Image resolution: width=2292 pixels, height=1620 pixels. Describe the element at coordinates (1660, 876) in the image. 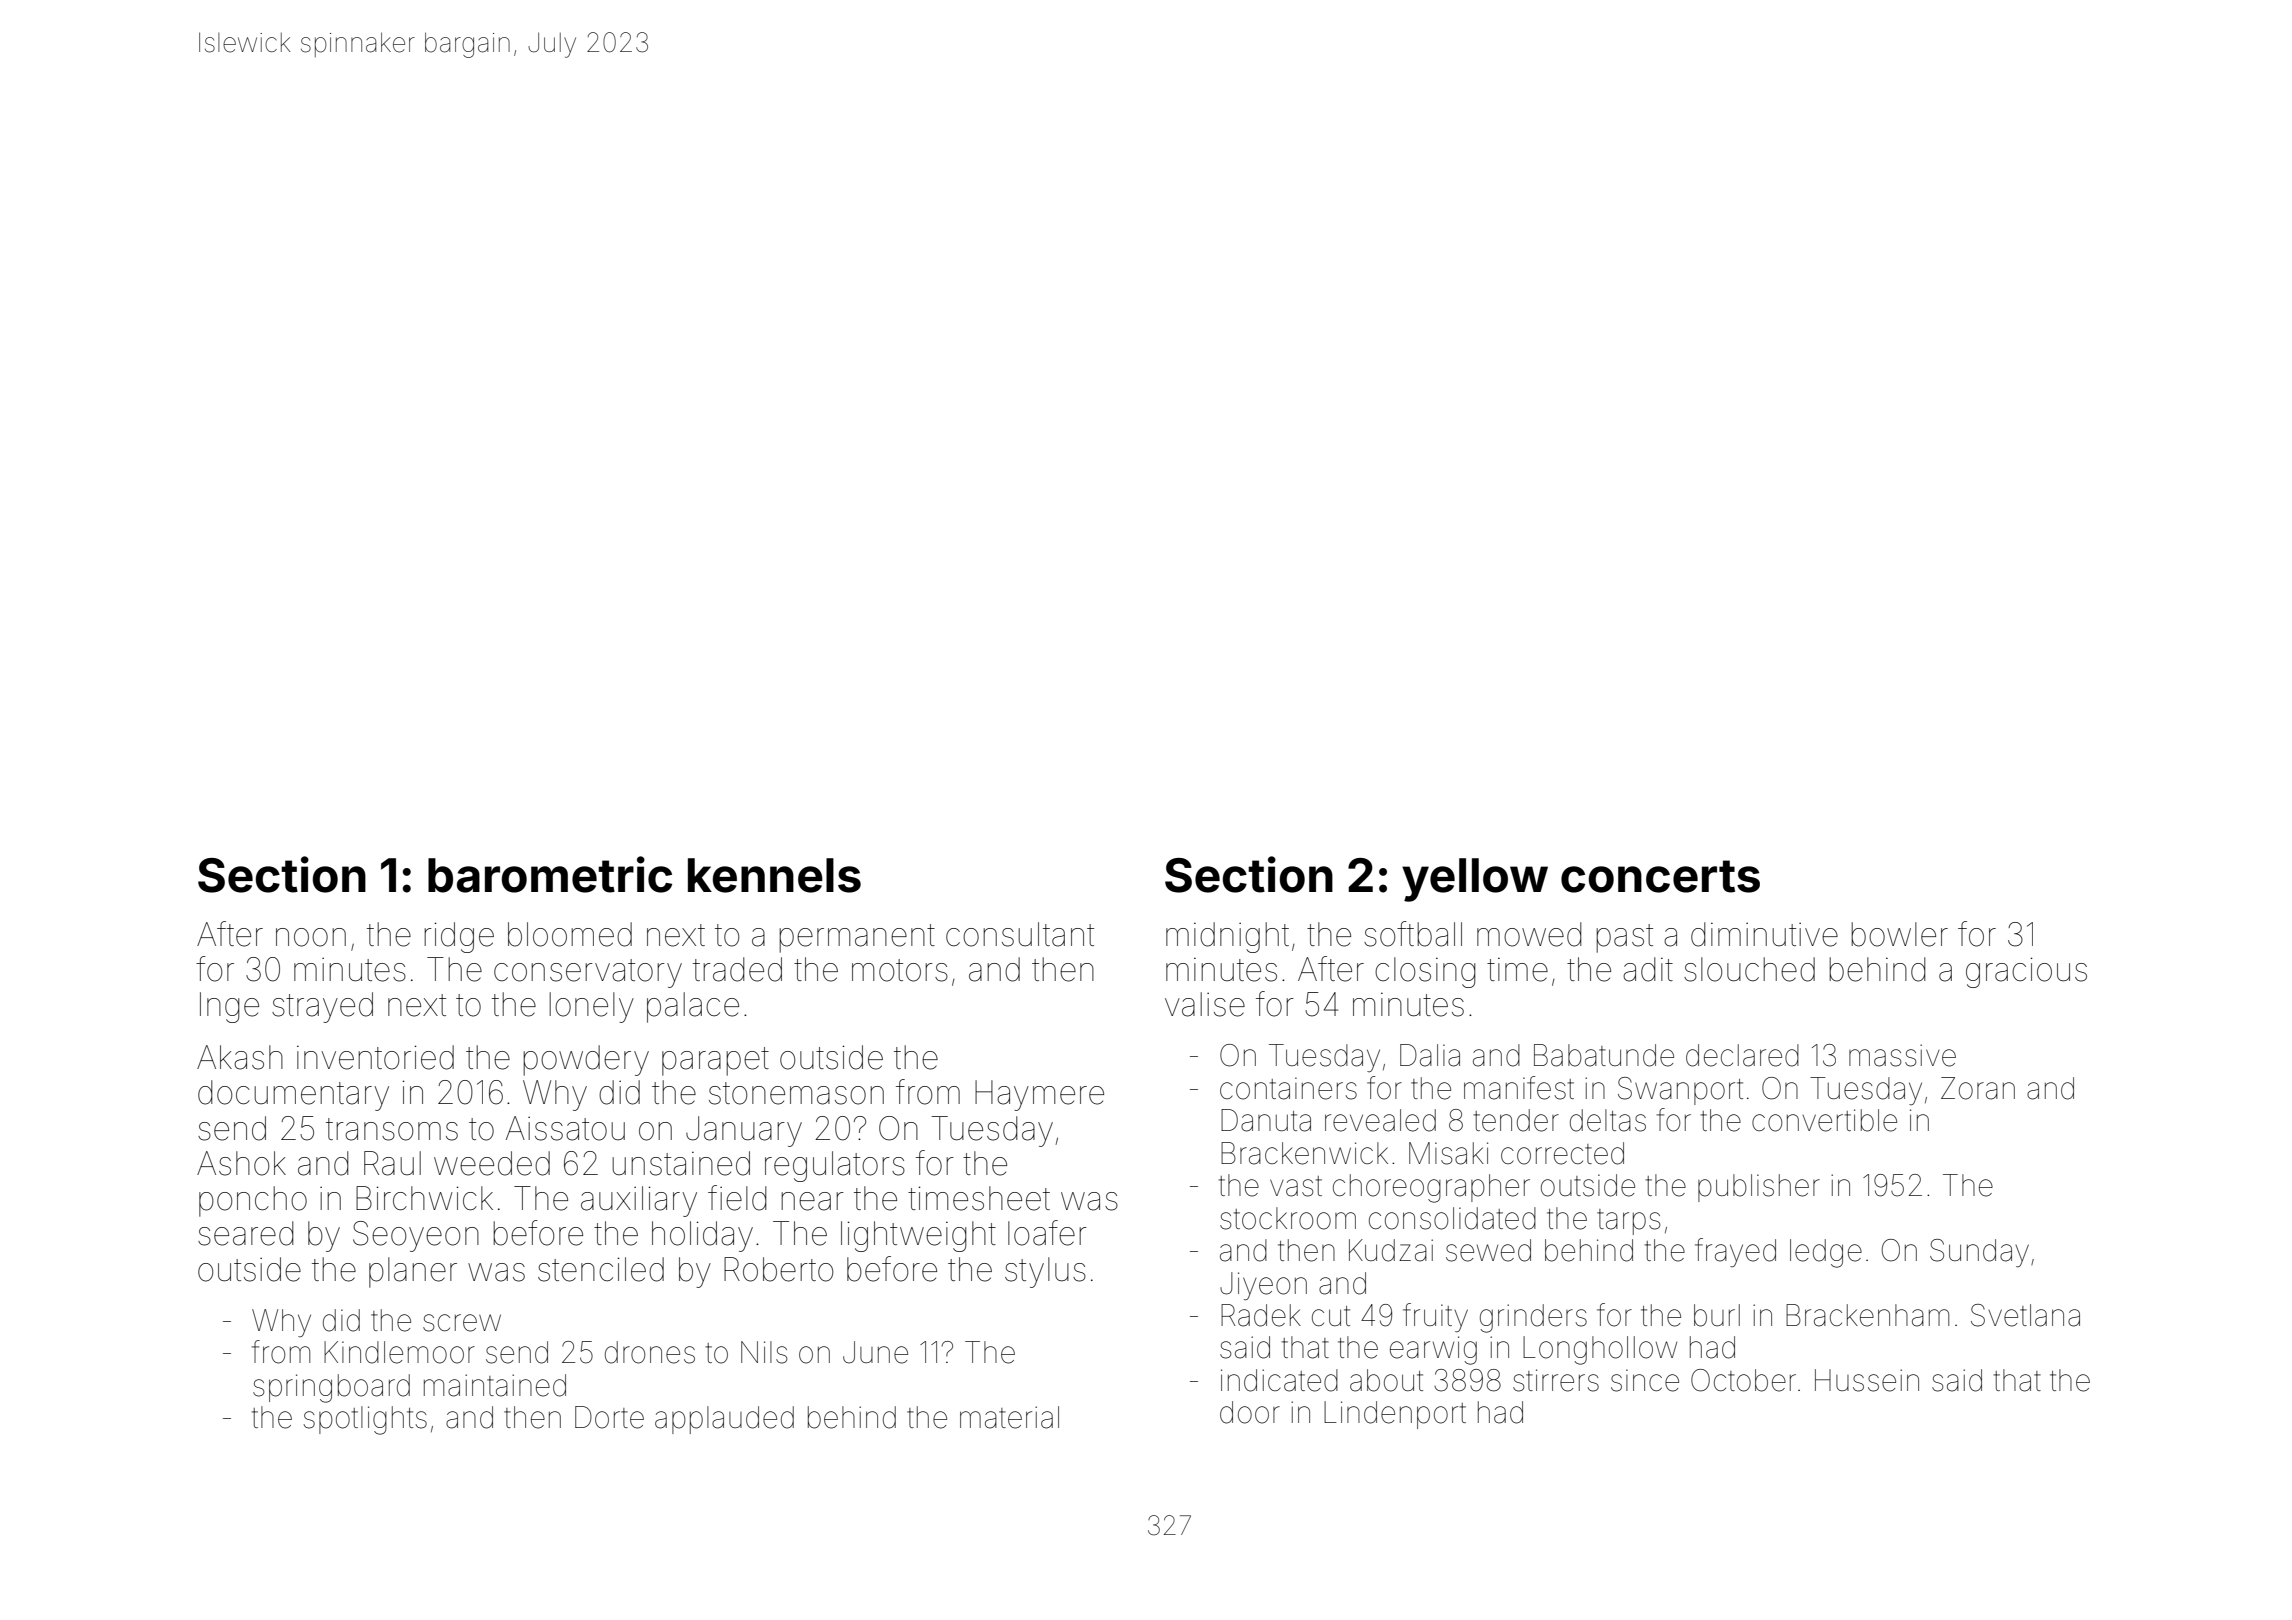

I see `concerts` at that location.
